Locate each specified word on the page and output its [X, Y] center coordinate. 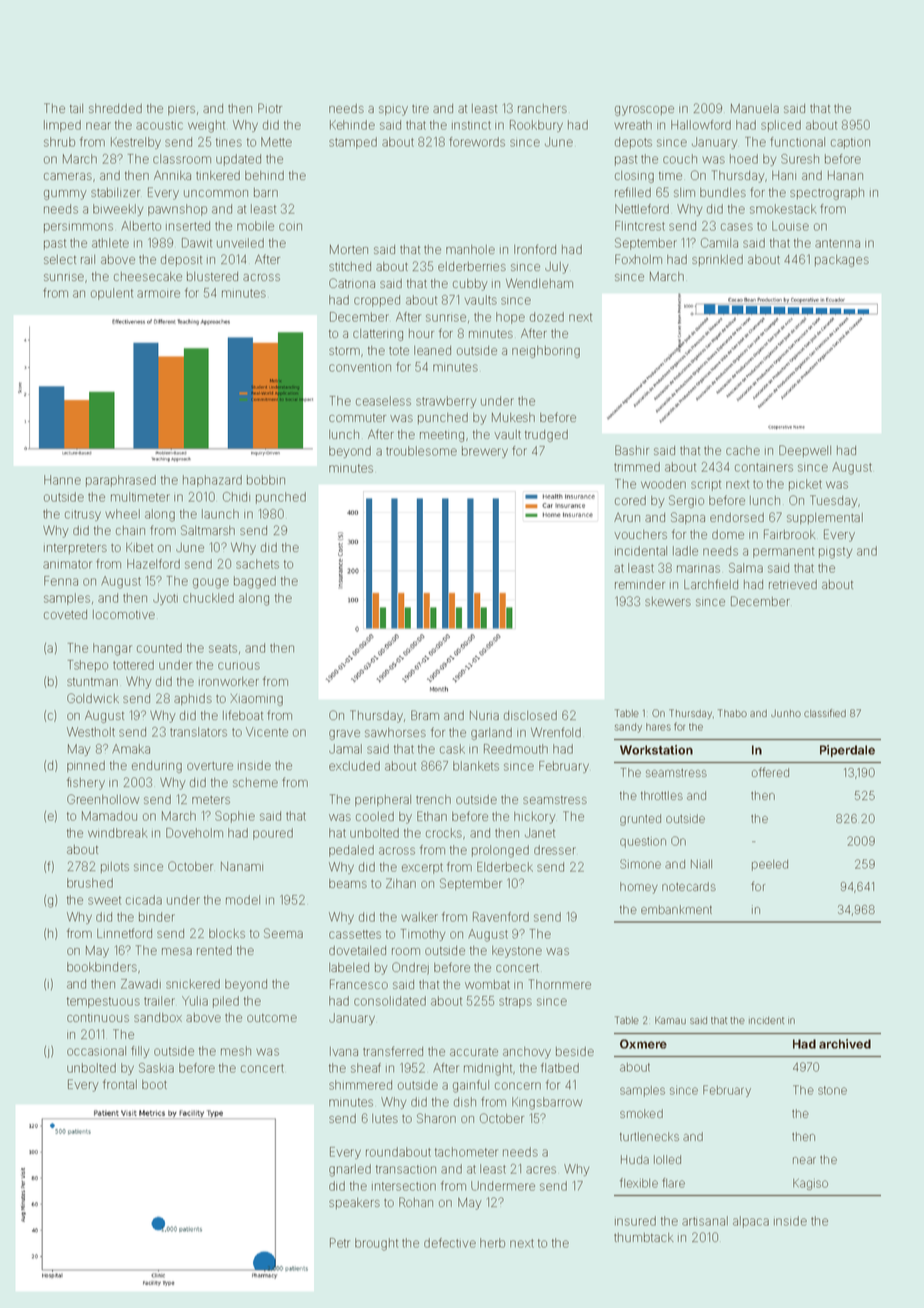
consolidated [390, 1001]
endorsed [737, 517]
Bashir [632, 450]
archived [845, 1044]
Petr [340, 1243]
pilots [115, 867]
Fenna [61, 581]
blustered [212, 276]
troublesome [421, 451]
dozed [547, 317]
